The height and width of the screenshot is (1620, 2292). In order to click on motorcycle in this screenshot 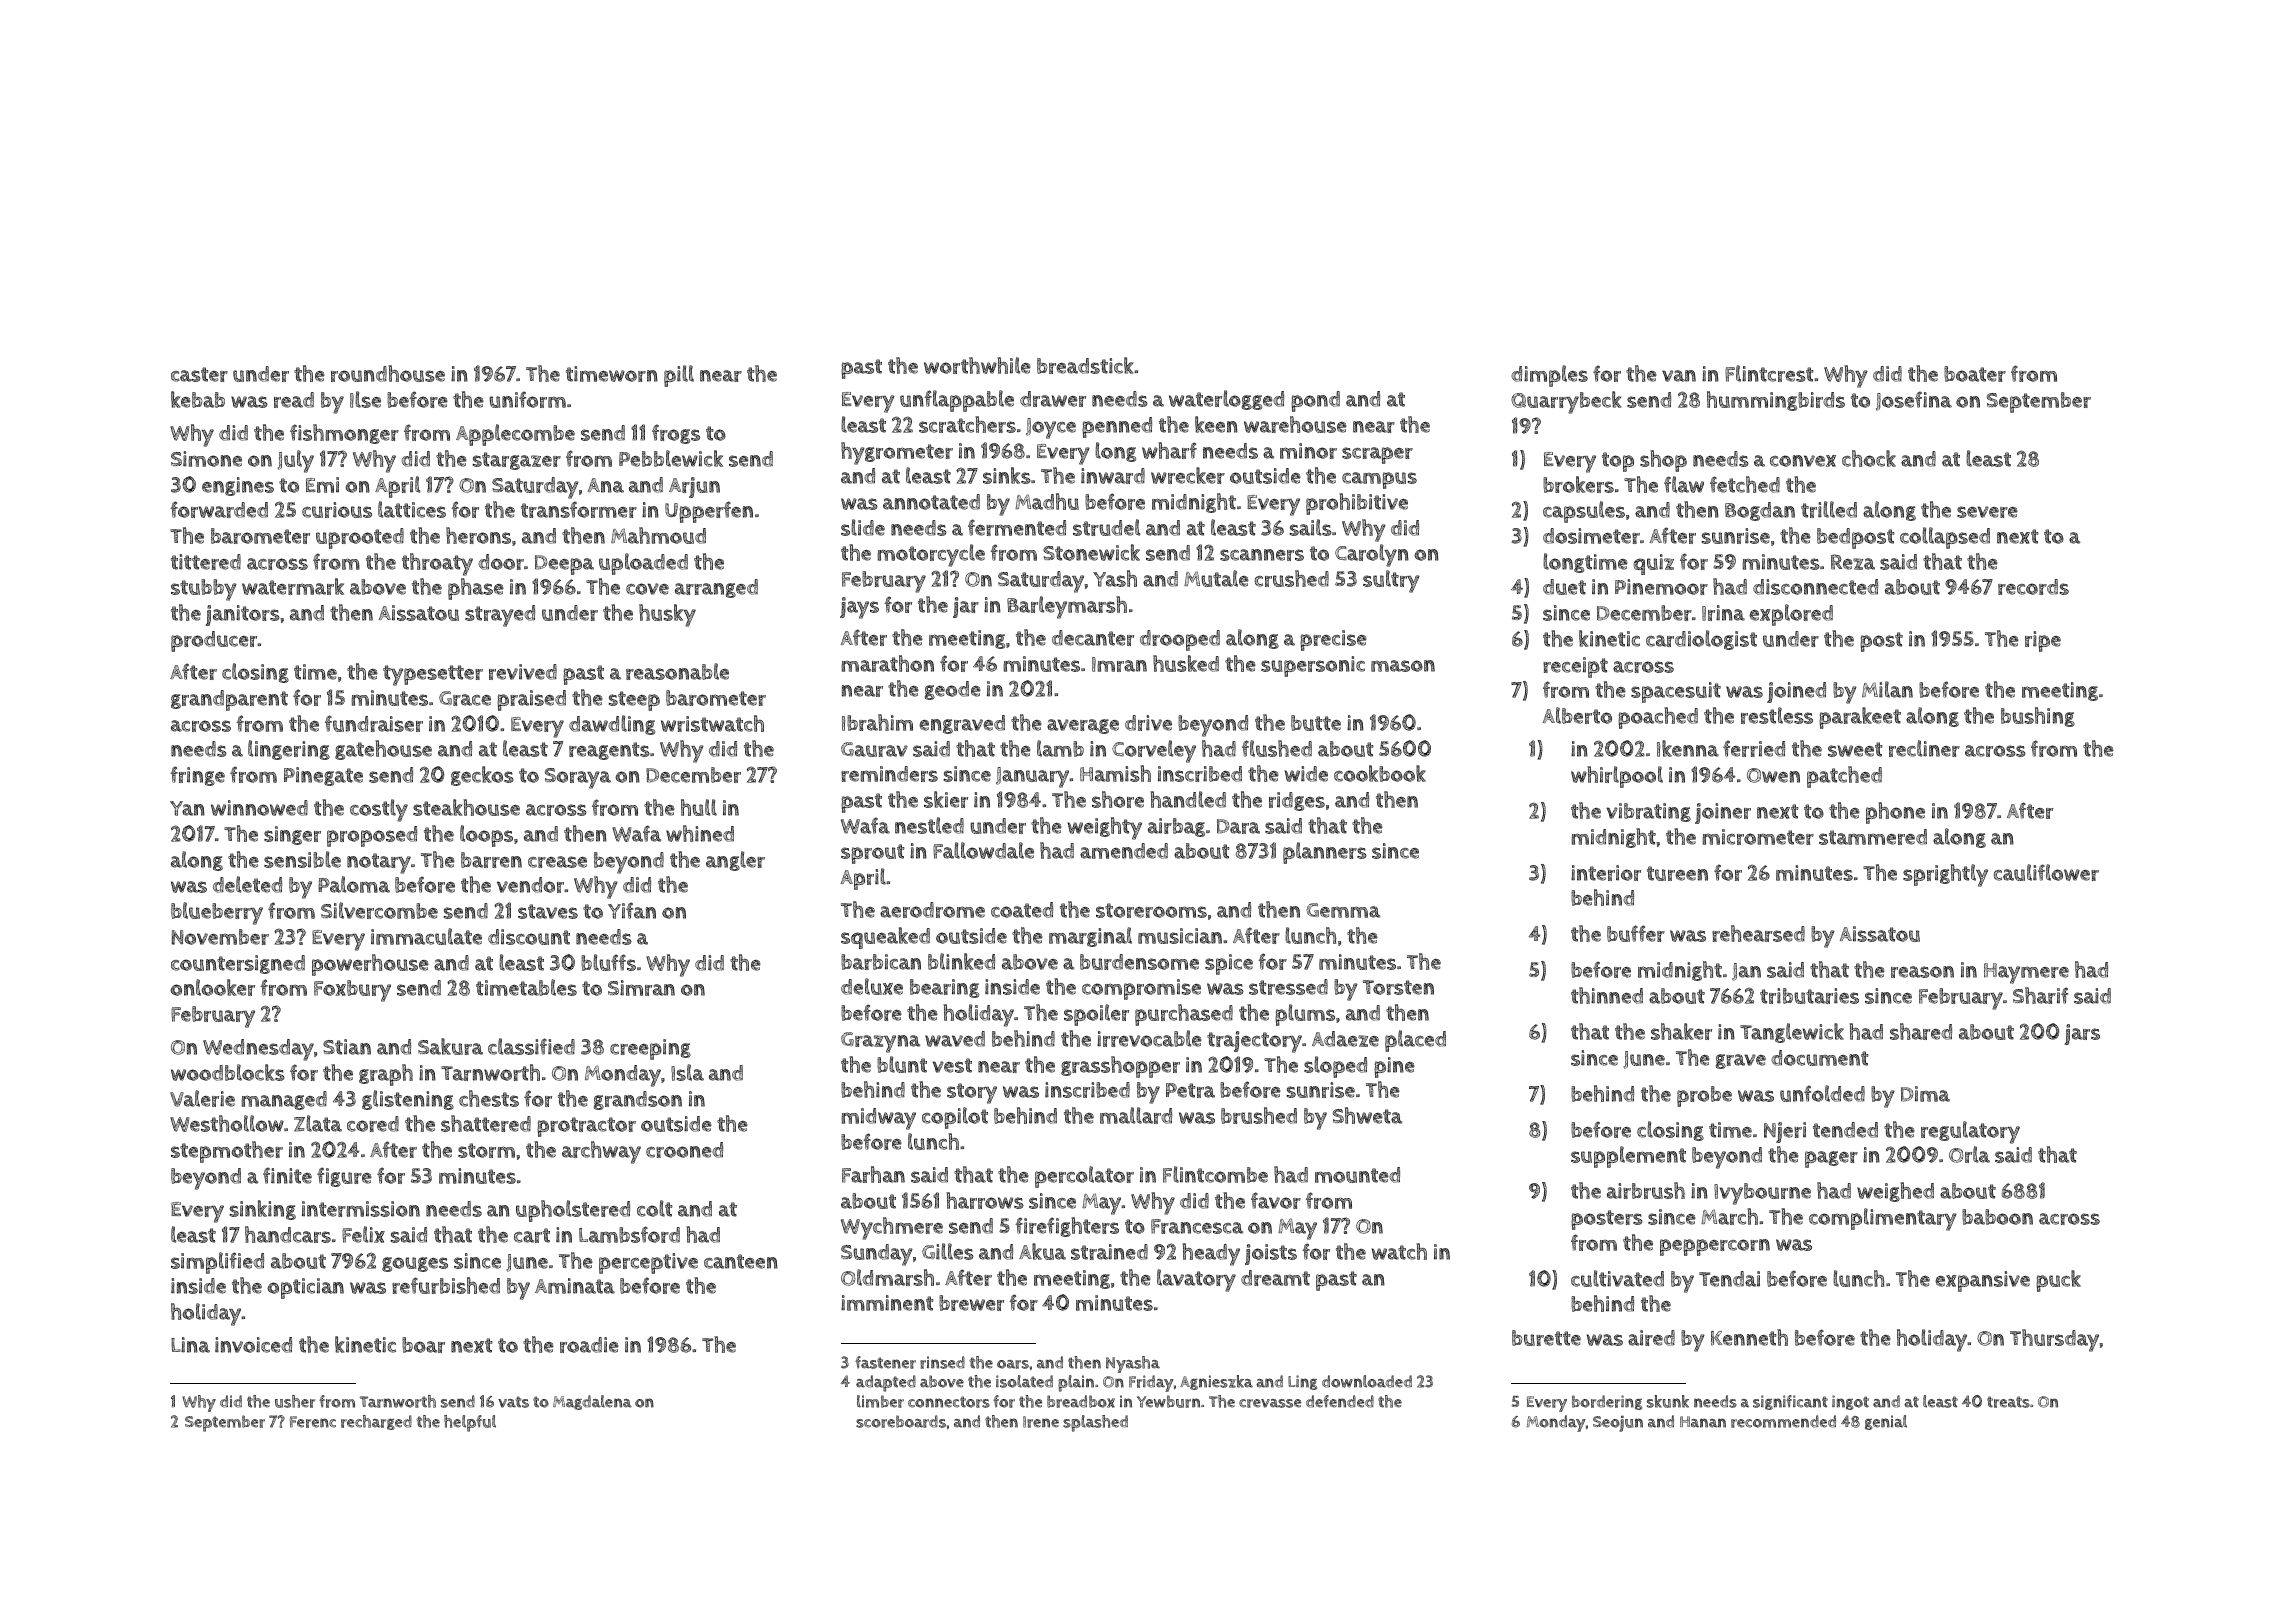, I will do `click(931, 555)`.
